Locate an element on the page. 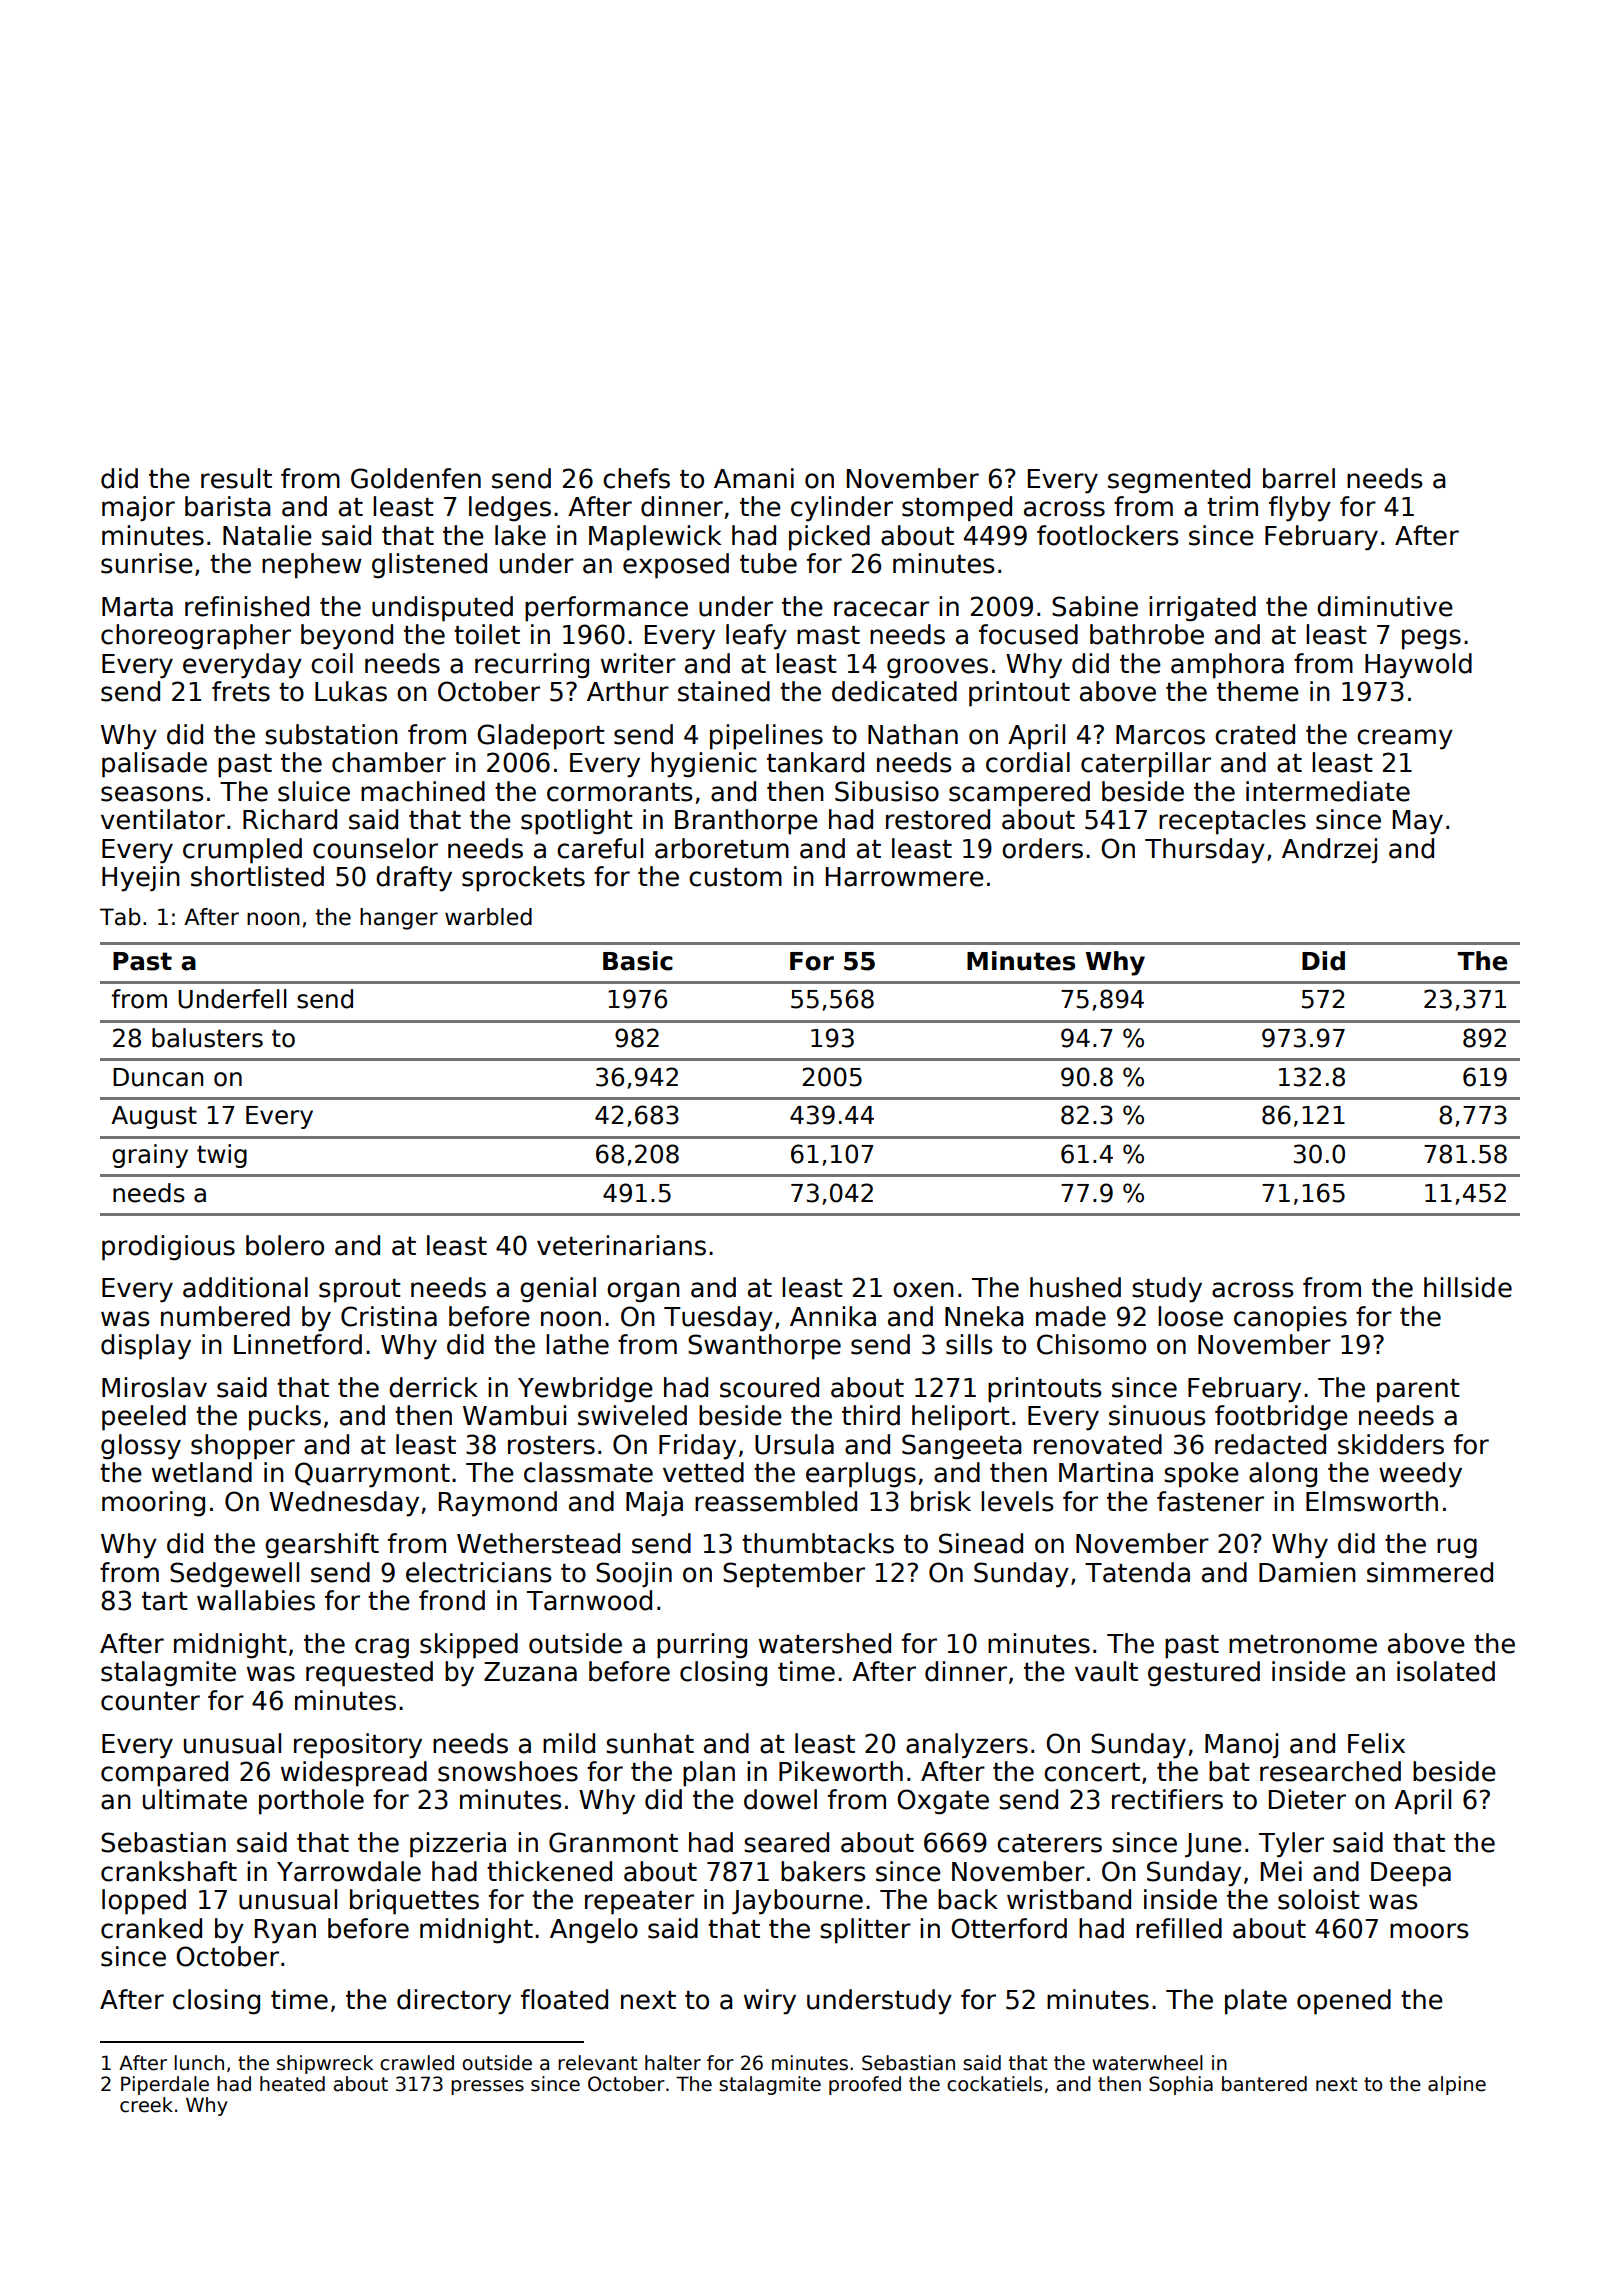 The image size is (1620, 2292). prodigious is located at coordinates (168, 1248).
